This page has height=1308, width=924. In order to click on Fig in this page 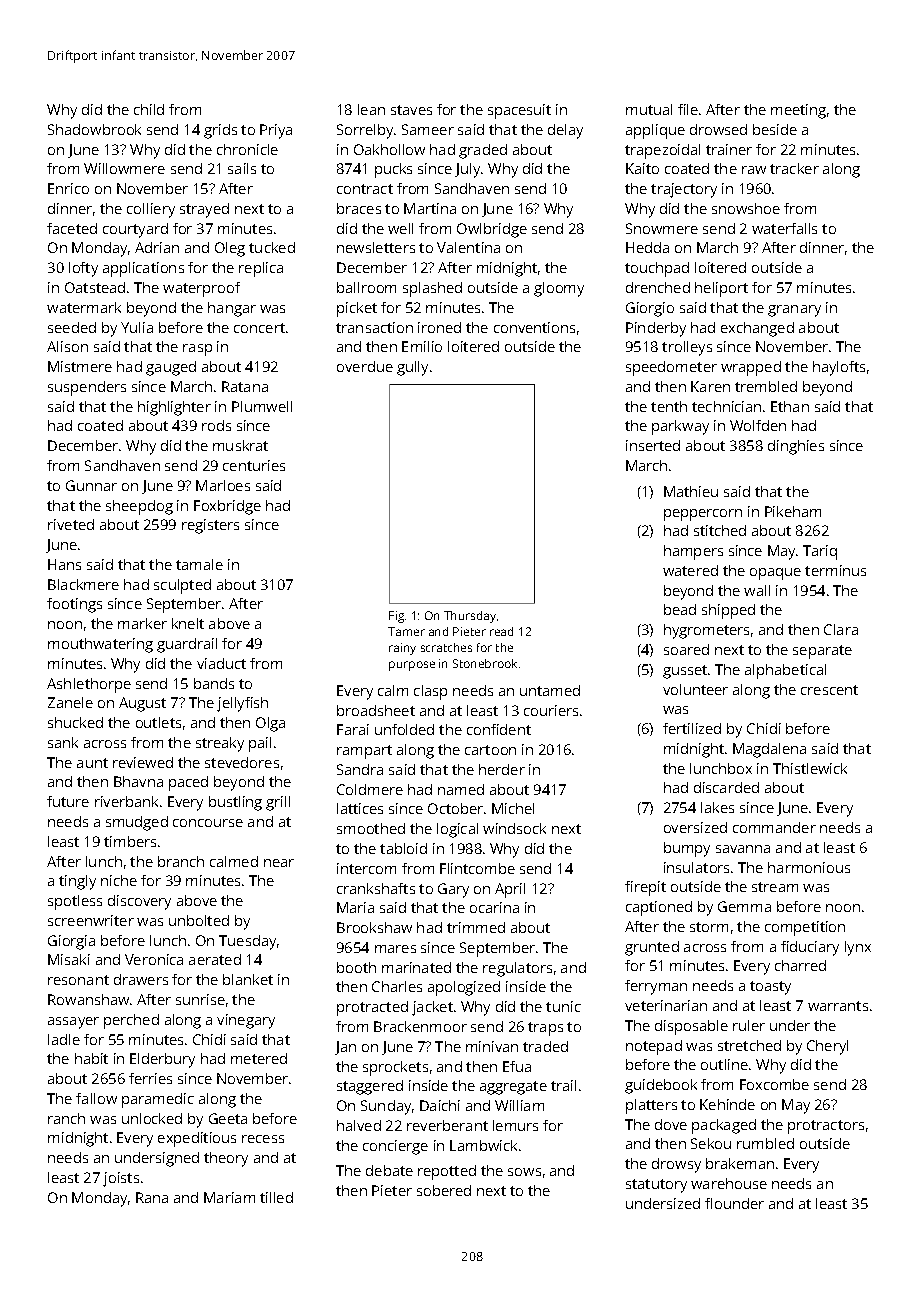, I will do `click(396, 617)`.
